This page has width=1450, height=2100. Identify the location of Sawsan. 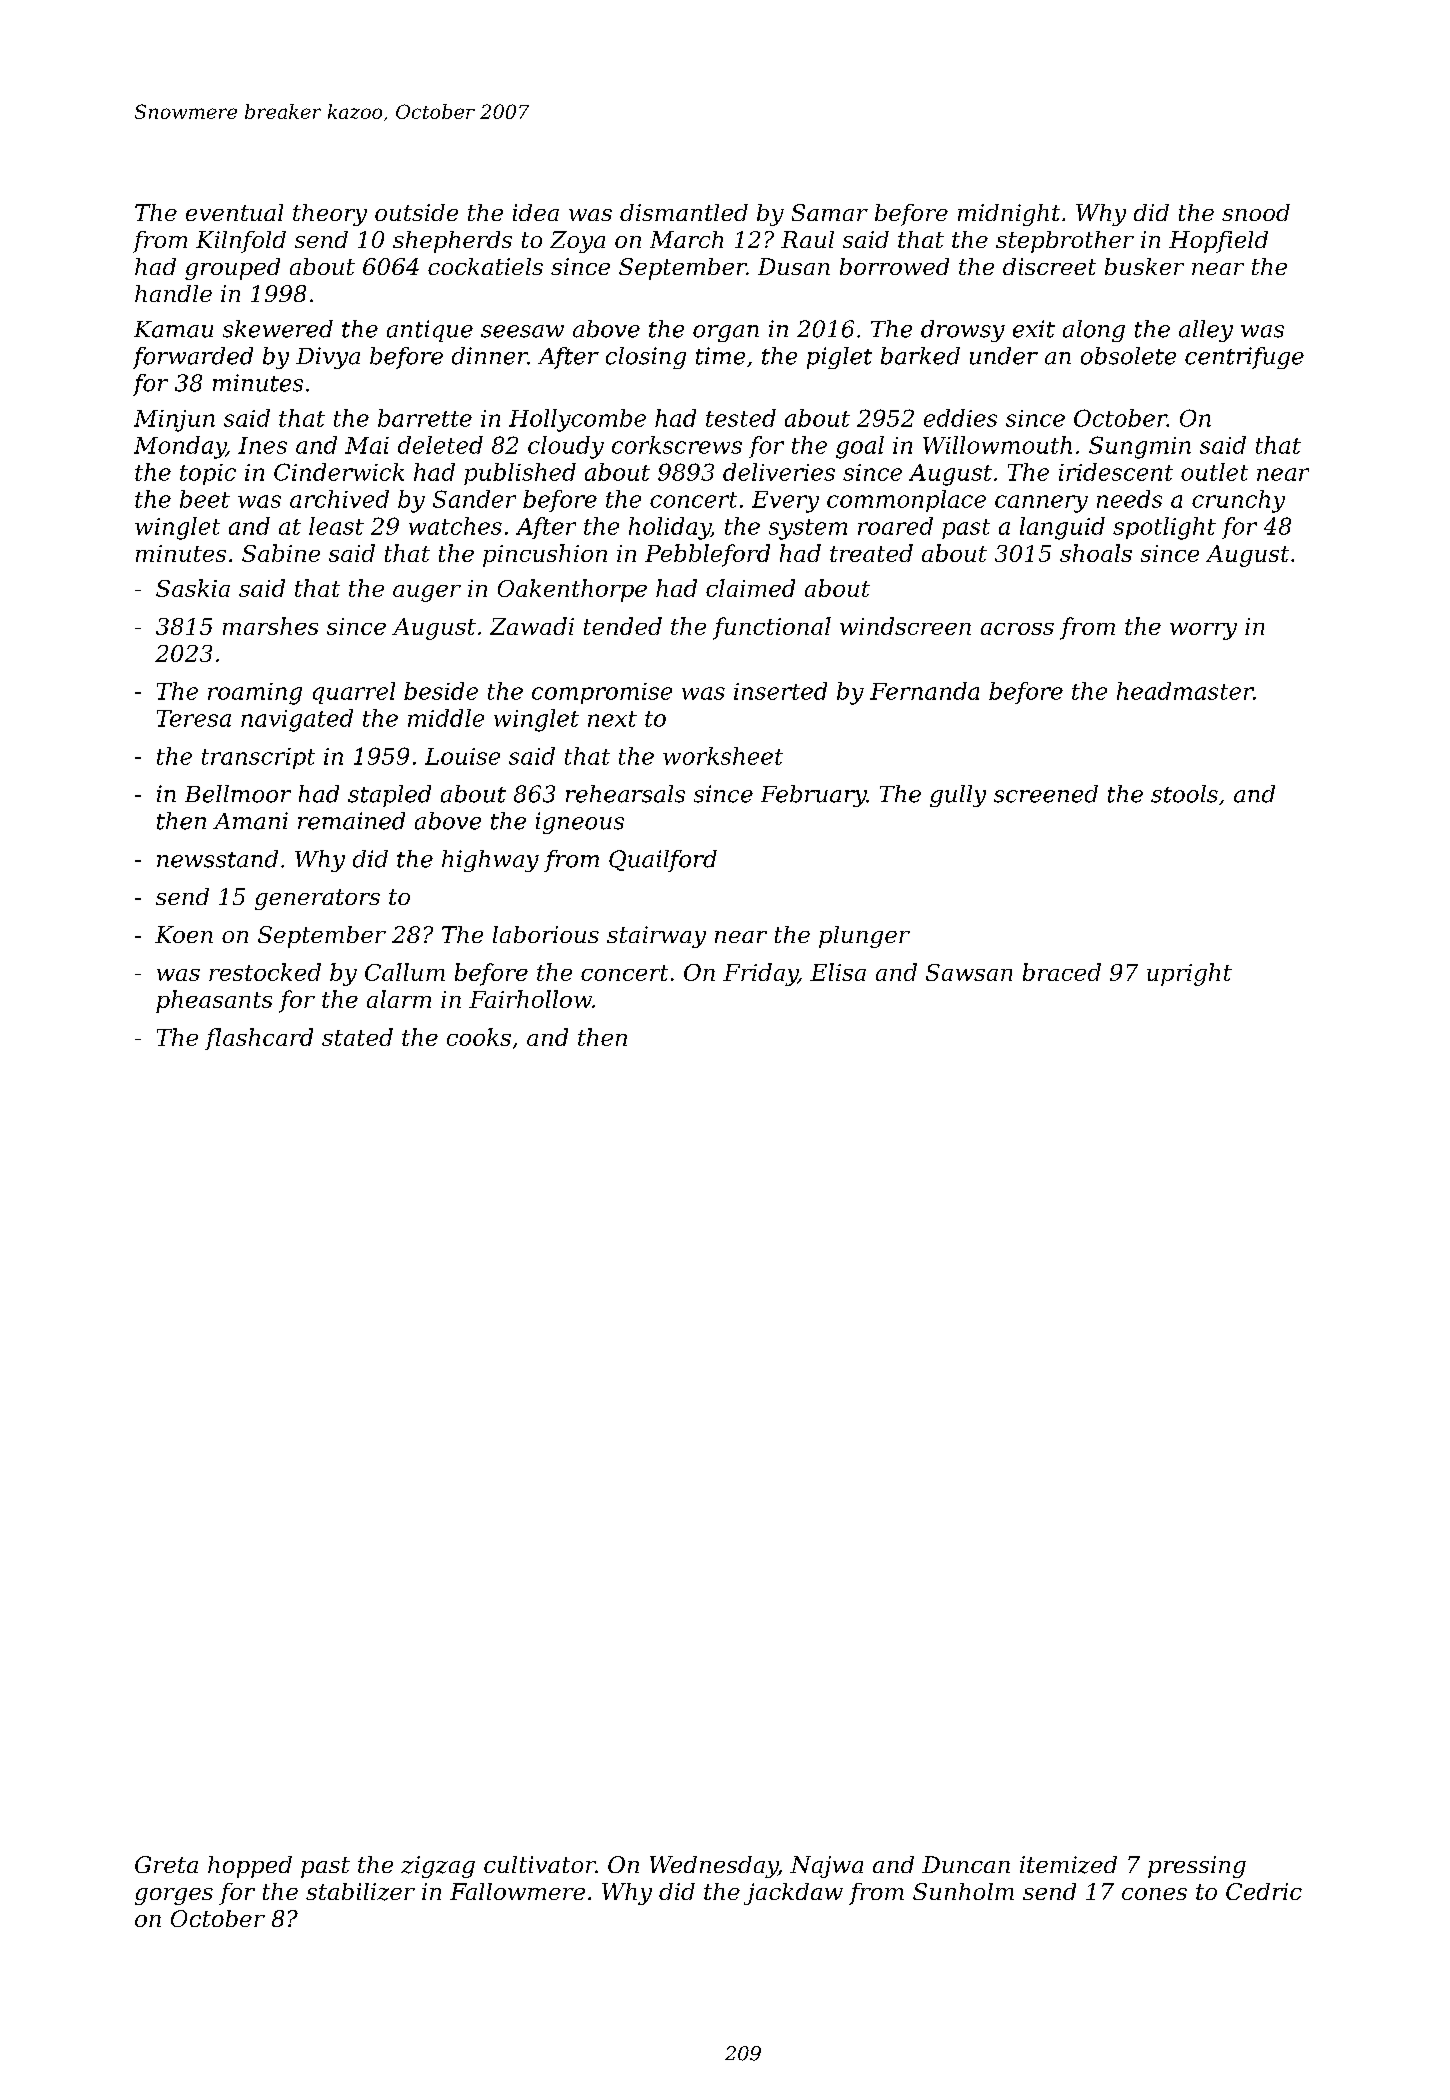
(969, 972).
